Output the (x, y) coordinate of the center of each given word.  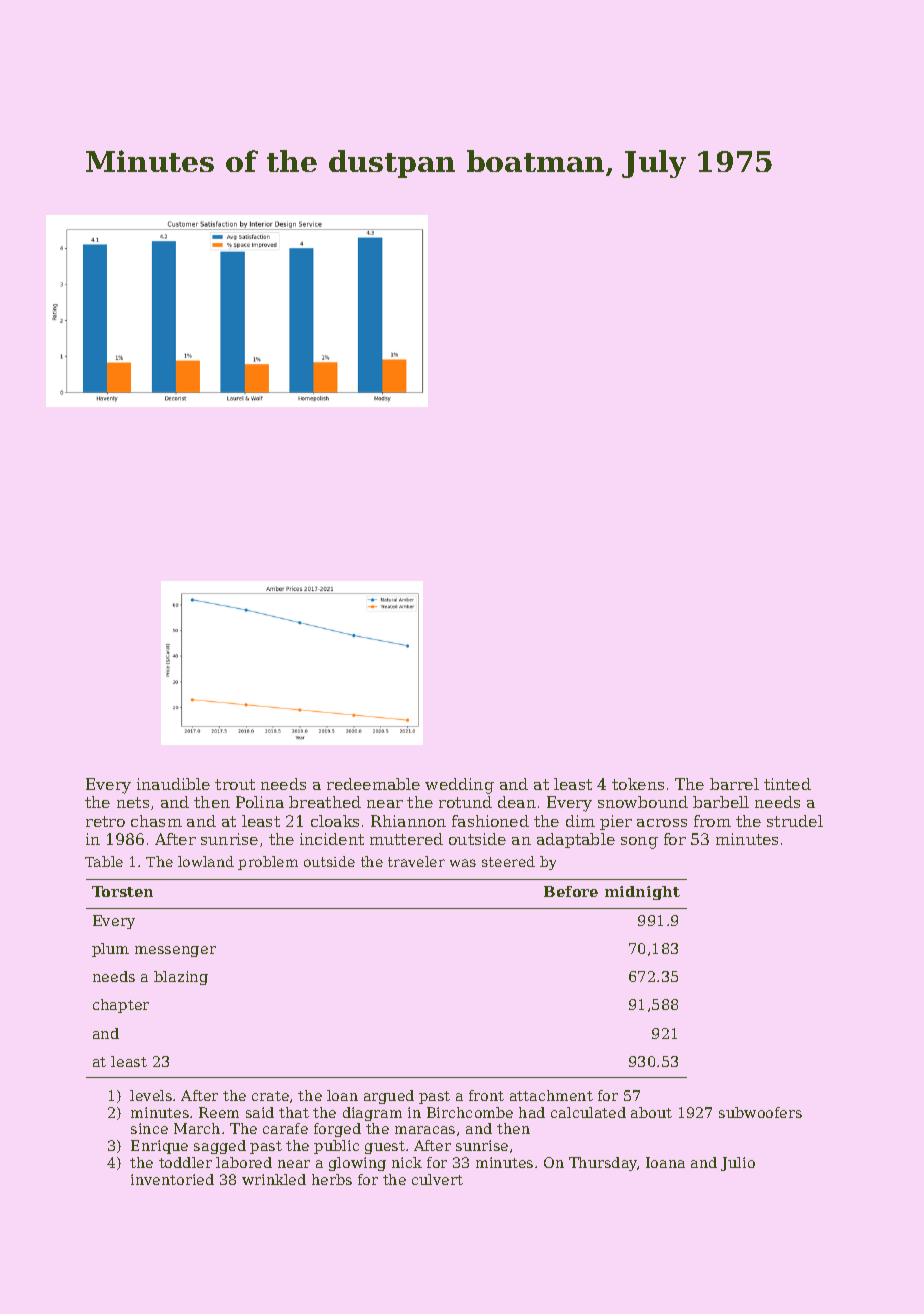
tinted (787, 784)
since (149, 1128)
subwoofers (760, 1112)
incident (332, 839)
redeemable (373, 784)
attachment (551, 1095)
